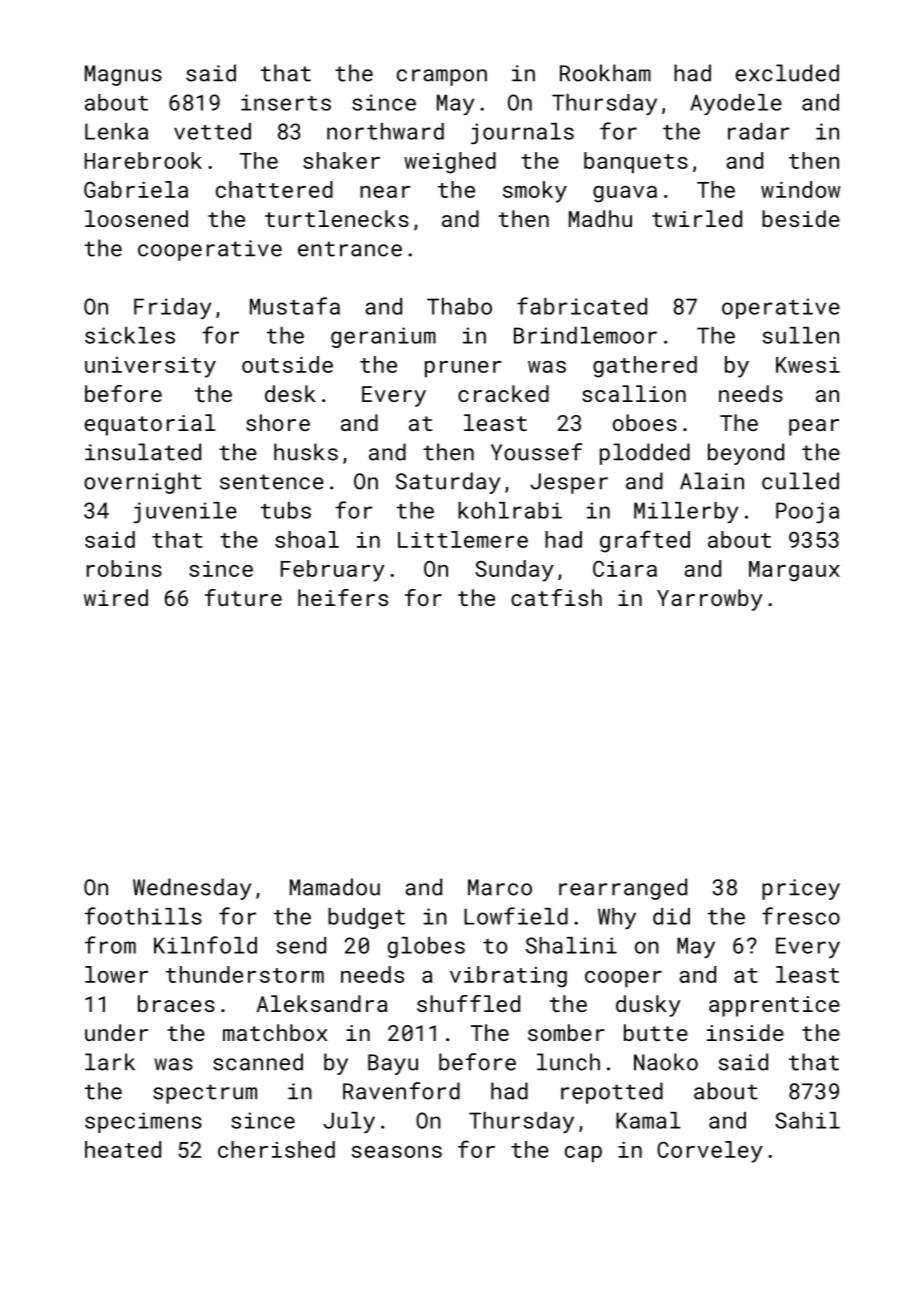 The image size is (924, 1314). Describe the element at coordinates (275, 1032) in the page. I see `matchbox` at that location.
